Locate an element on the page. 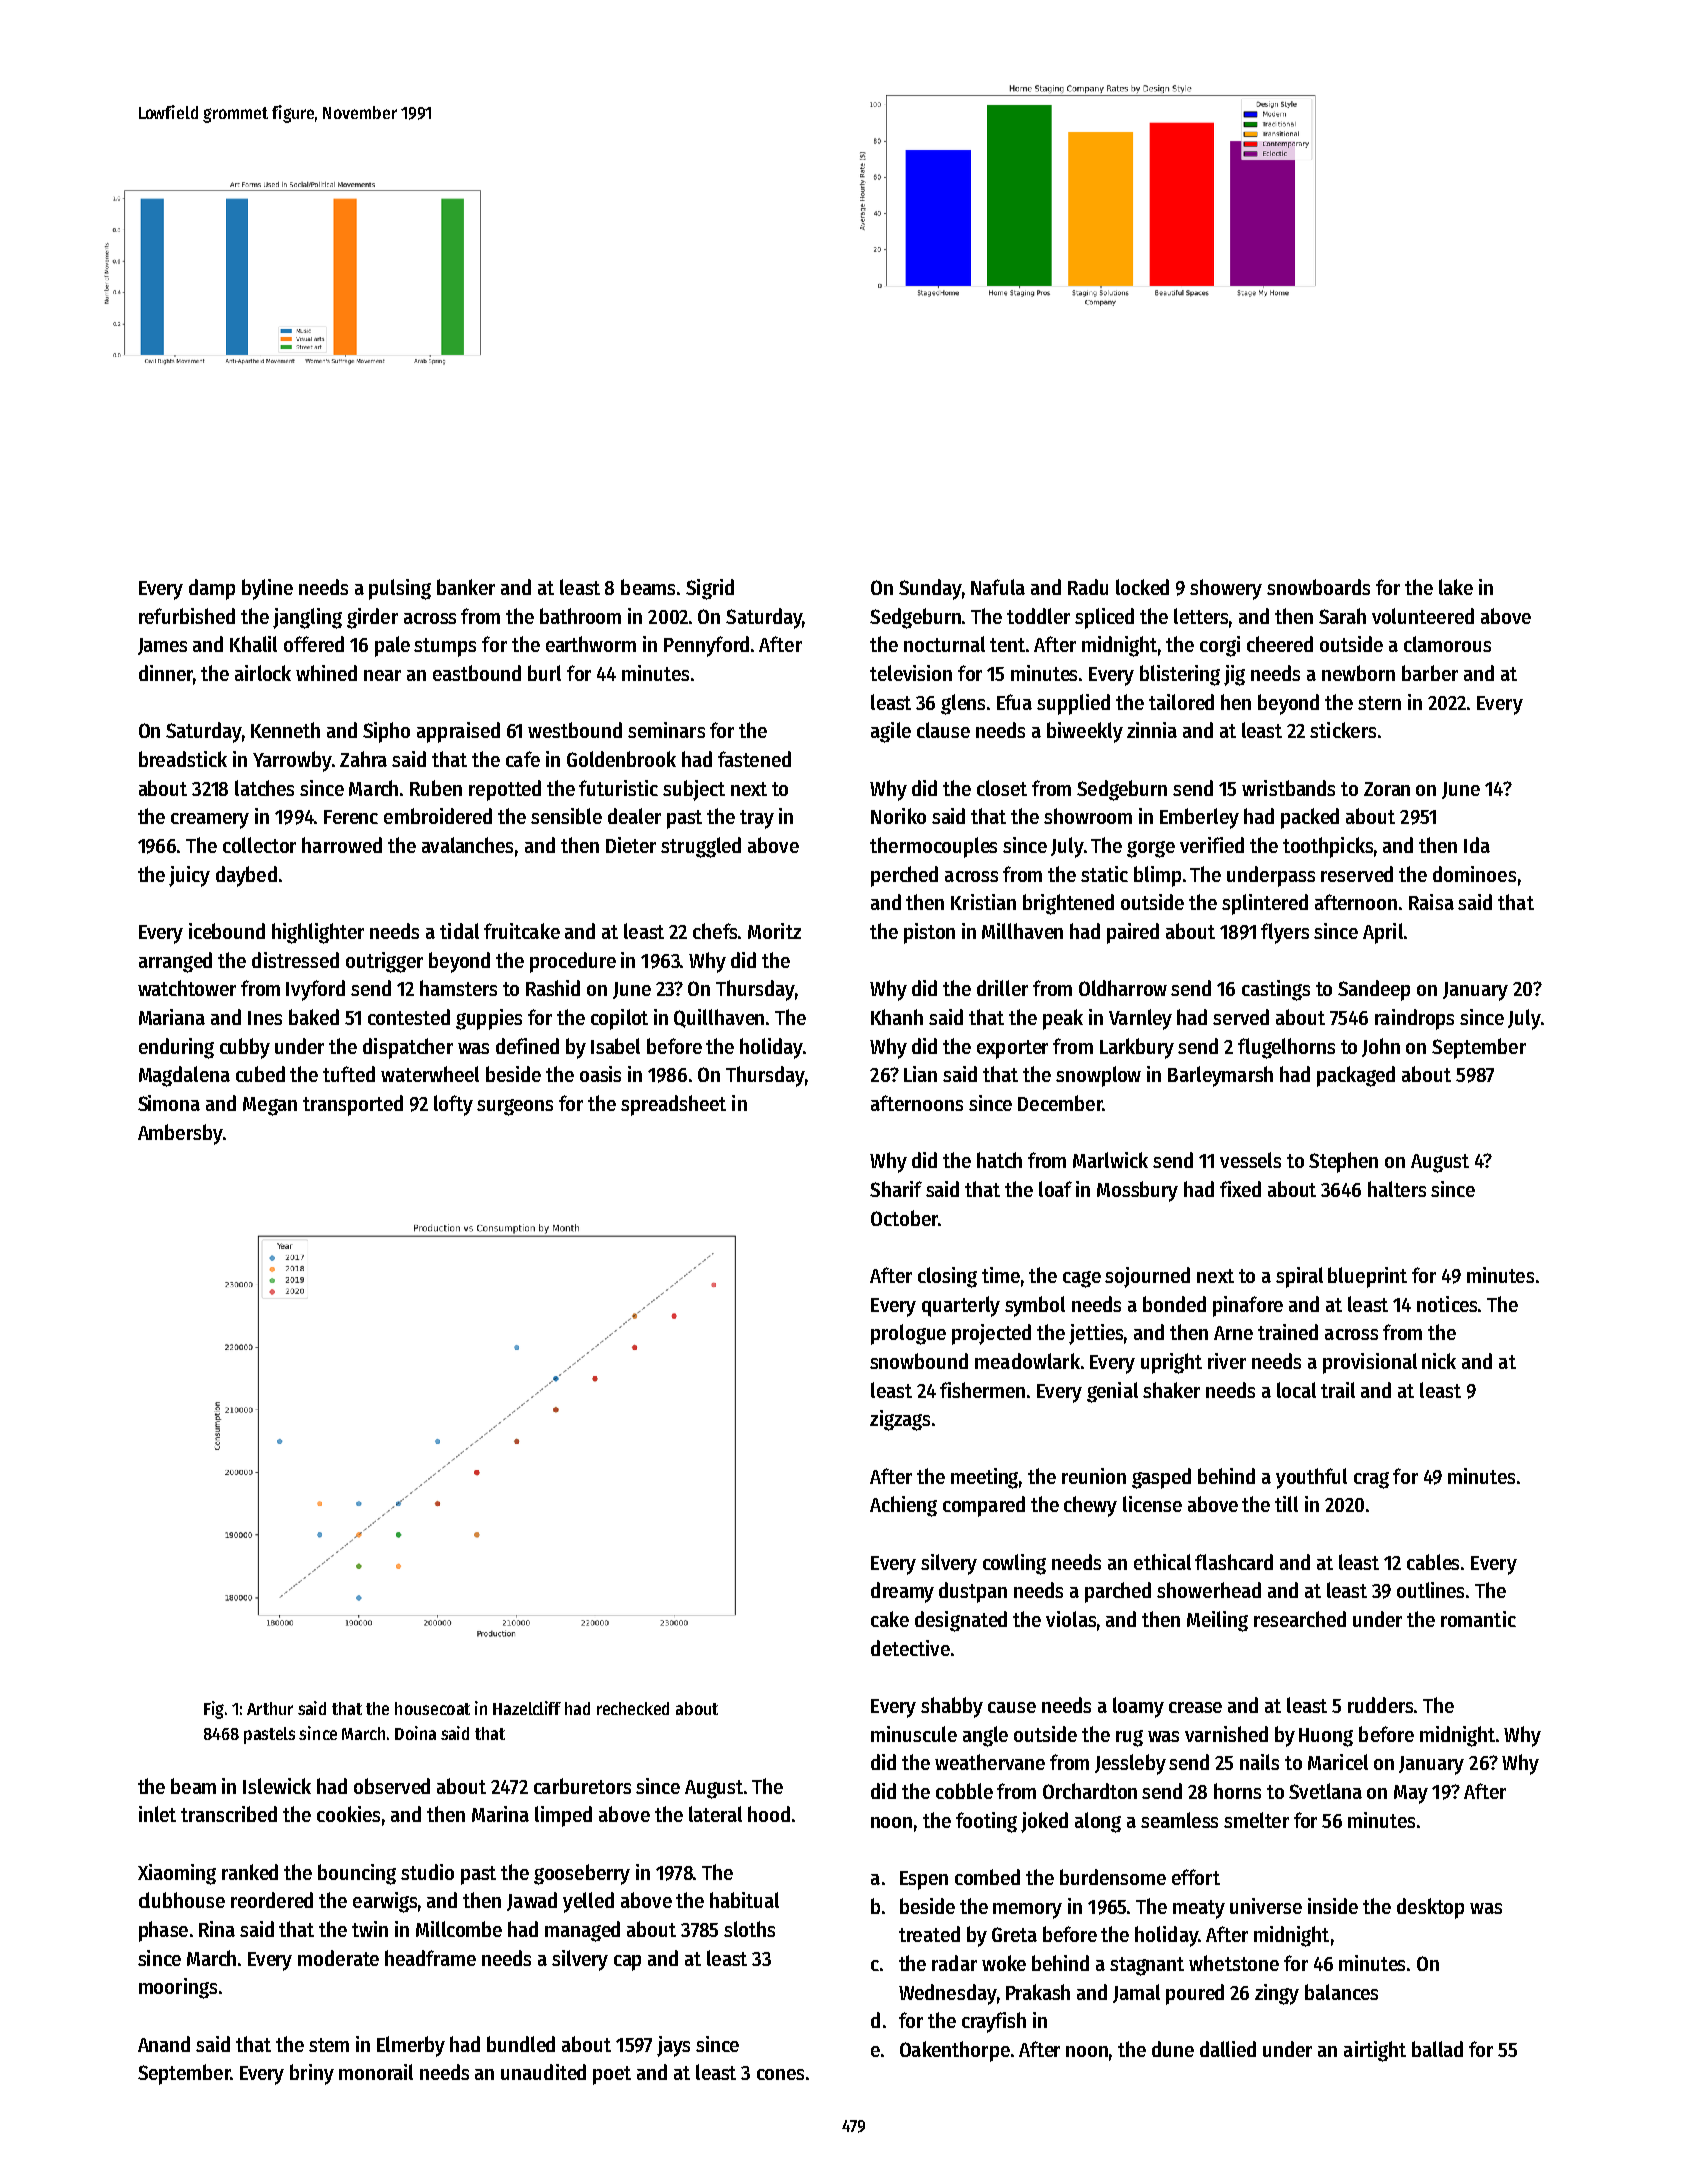 The image size is (1683, 2178). lake is located at coordinates (1456, 587).
